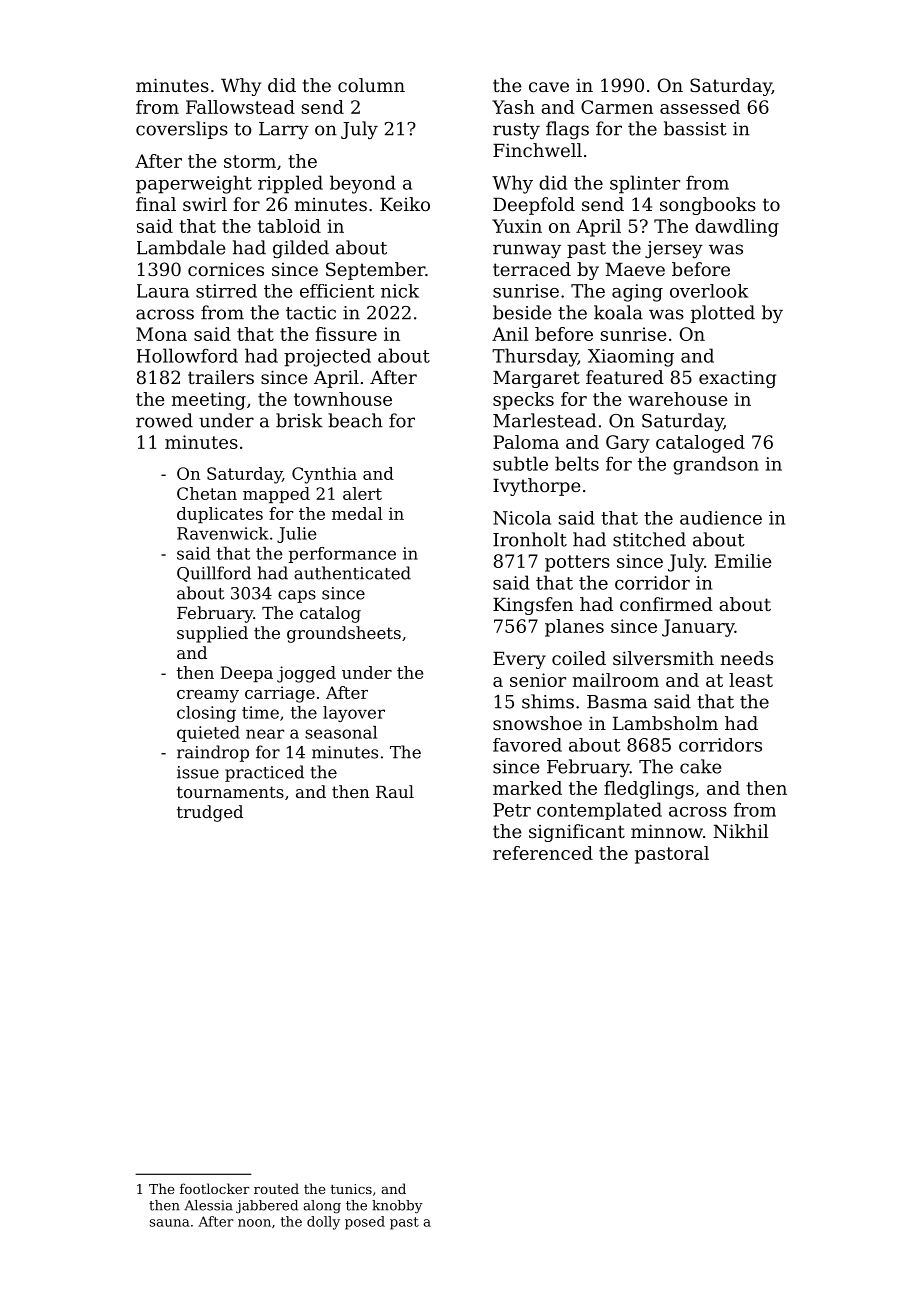 The width and height of the screenshot is (924, 1311). I want to click on assessed, so click(700, 107).
